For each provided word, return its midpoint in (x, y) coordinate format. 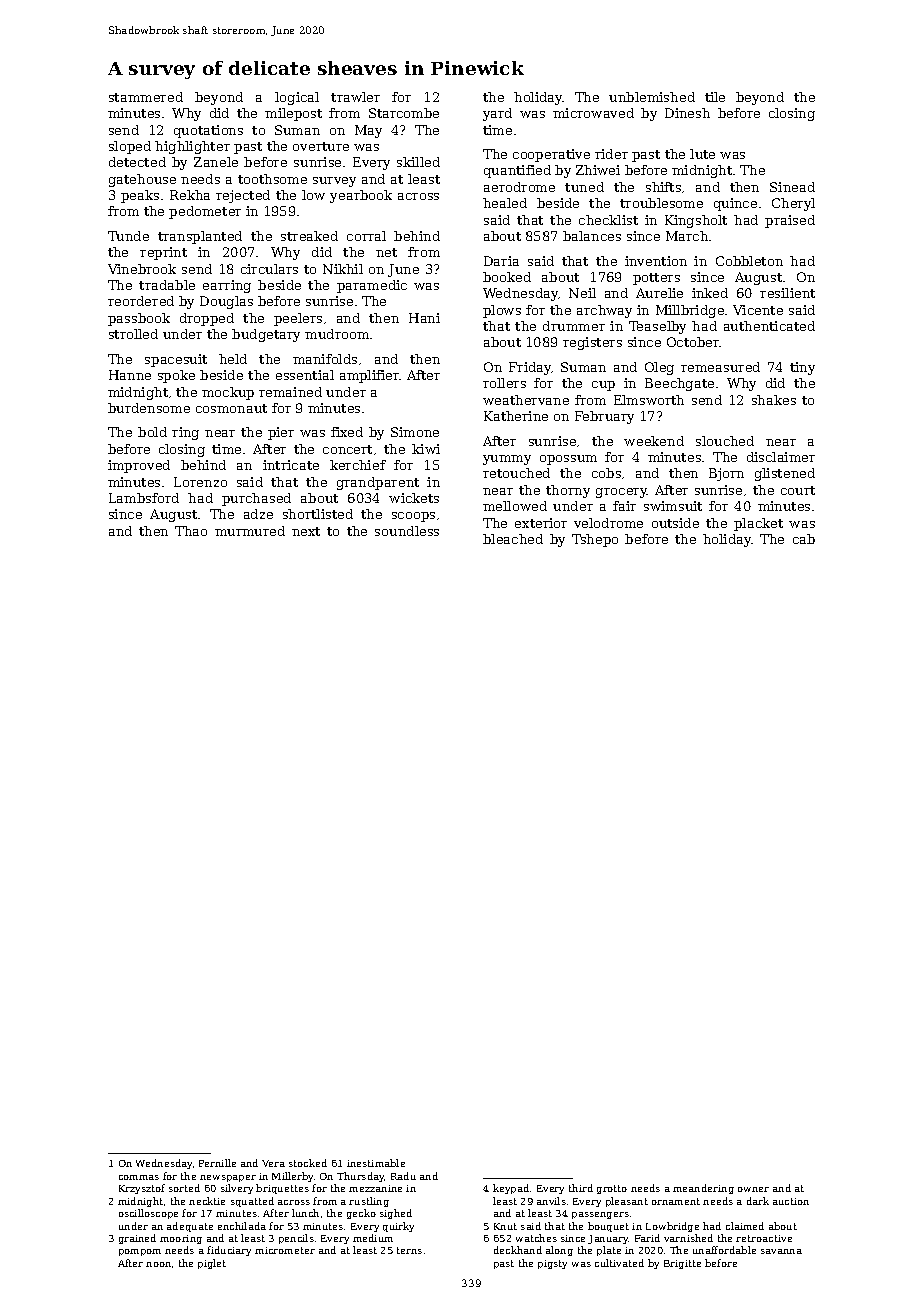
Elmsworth (649, 400)
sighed (396, 1214)
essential (305, 375)
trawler (355, 97)
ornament (676, 1201)
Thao (191, 531)
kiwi (426, 449)
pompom (140, 1252)
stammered (146, 97)
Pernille (217, 1163)
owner (753, 1189)
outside (675, 523)
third (581, 1188)
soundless (407, 531)
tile (715, 97)
